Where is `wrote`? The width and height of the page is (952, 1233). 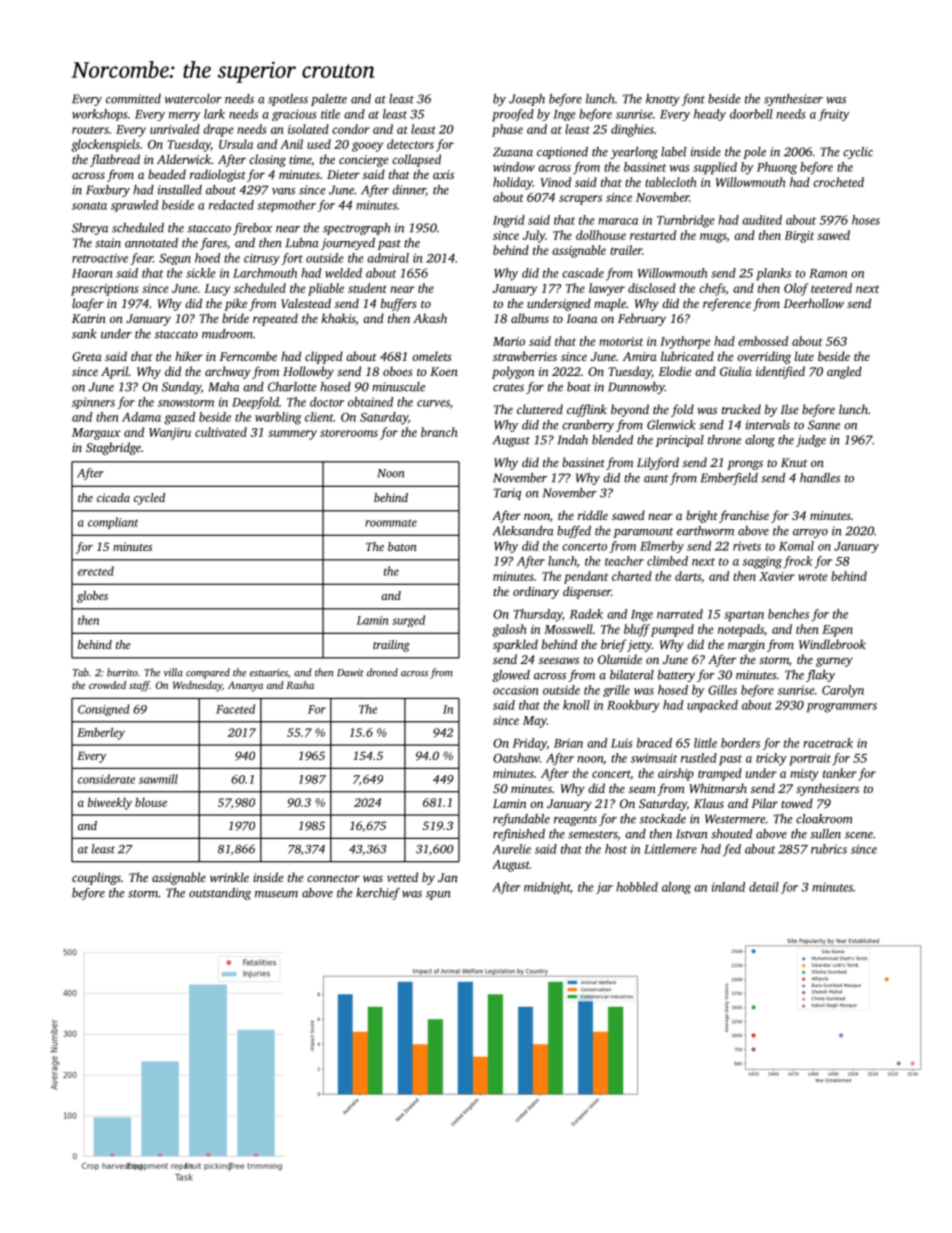 wrote is located at coordinates (812, 577).
